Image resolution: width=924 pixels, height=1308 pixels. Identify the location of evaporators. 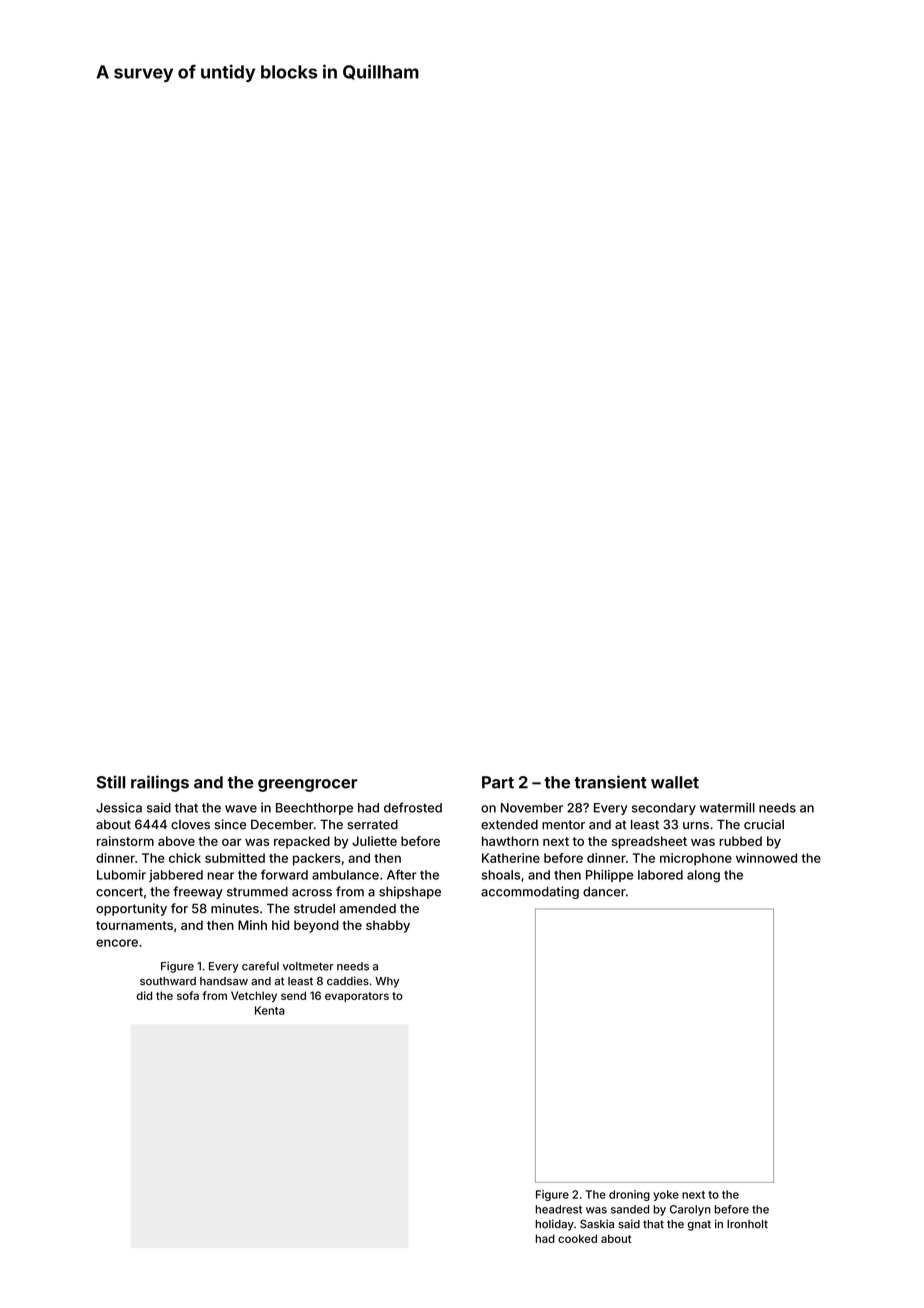
(357, 997).
